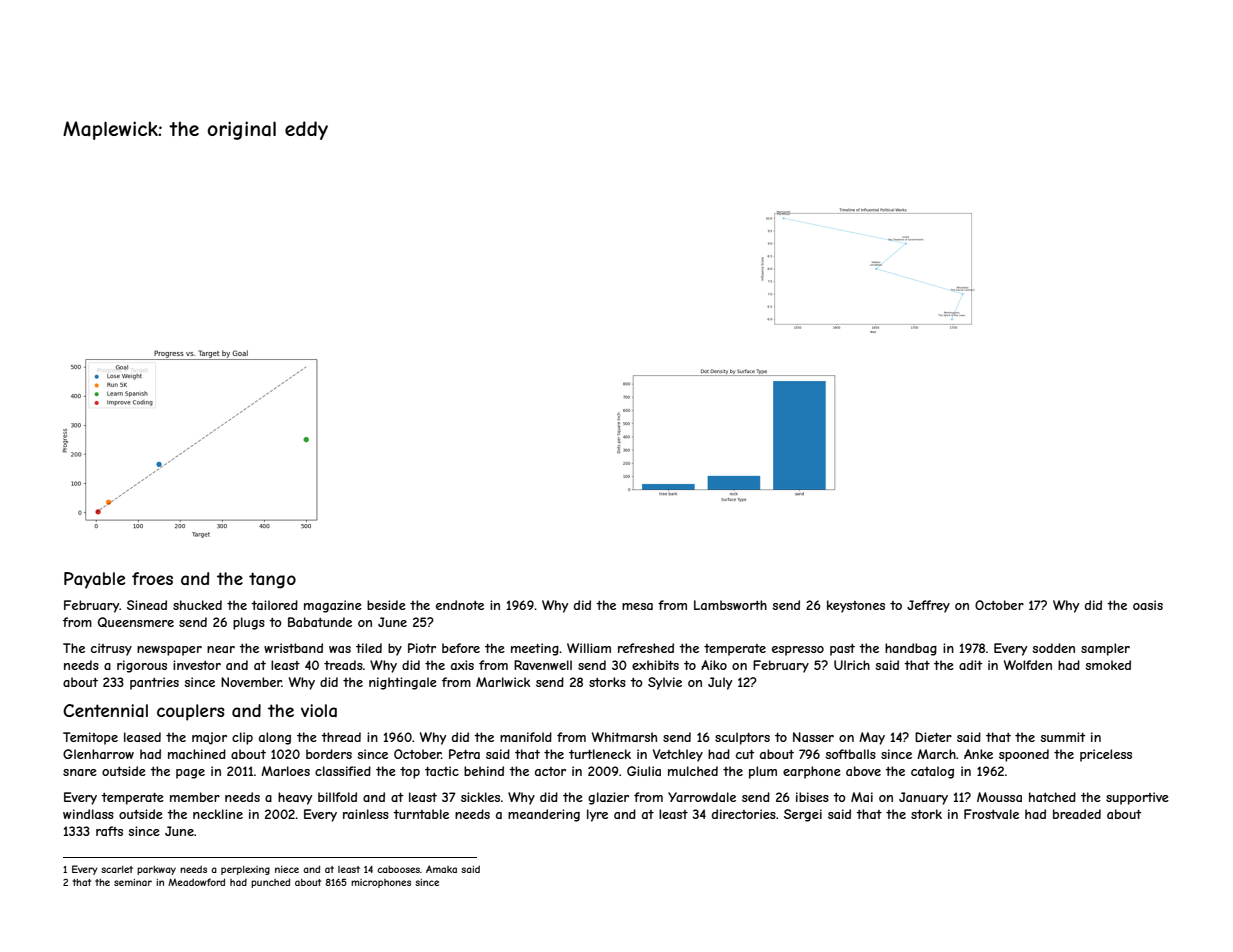 The width and height of the screenshot is (1233, 952). What do you see at coordinates (1148, 605) in the screenshot?
I see `oasis` at bounding box center [1148, 605].
